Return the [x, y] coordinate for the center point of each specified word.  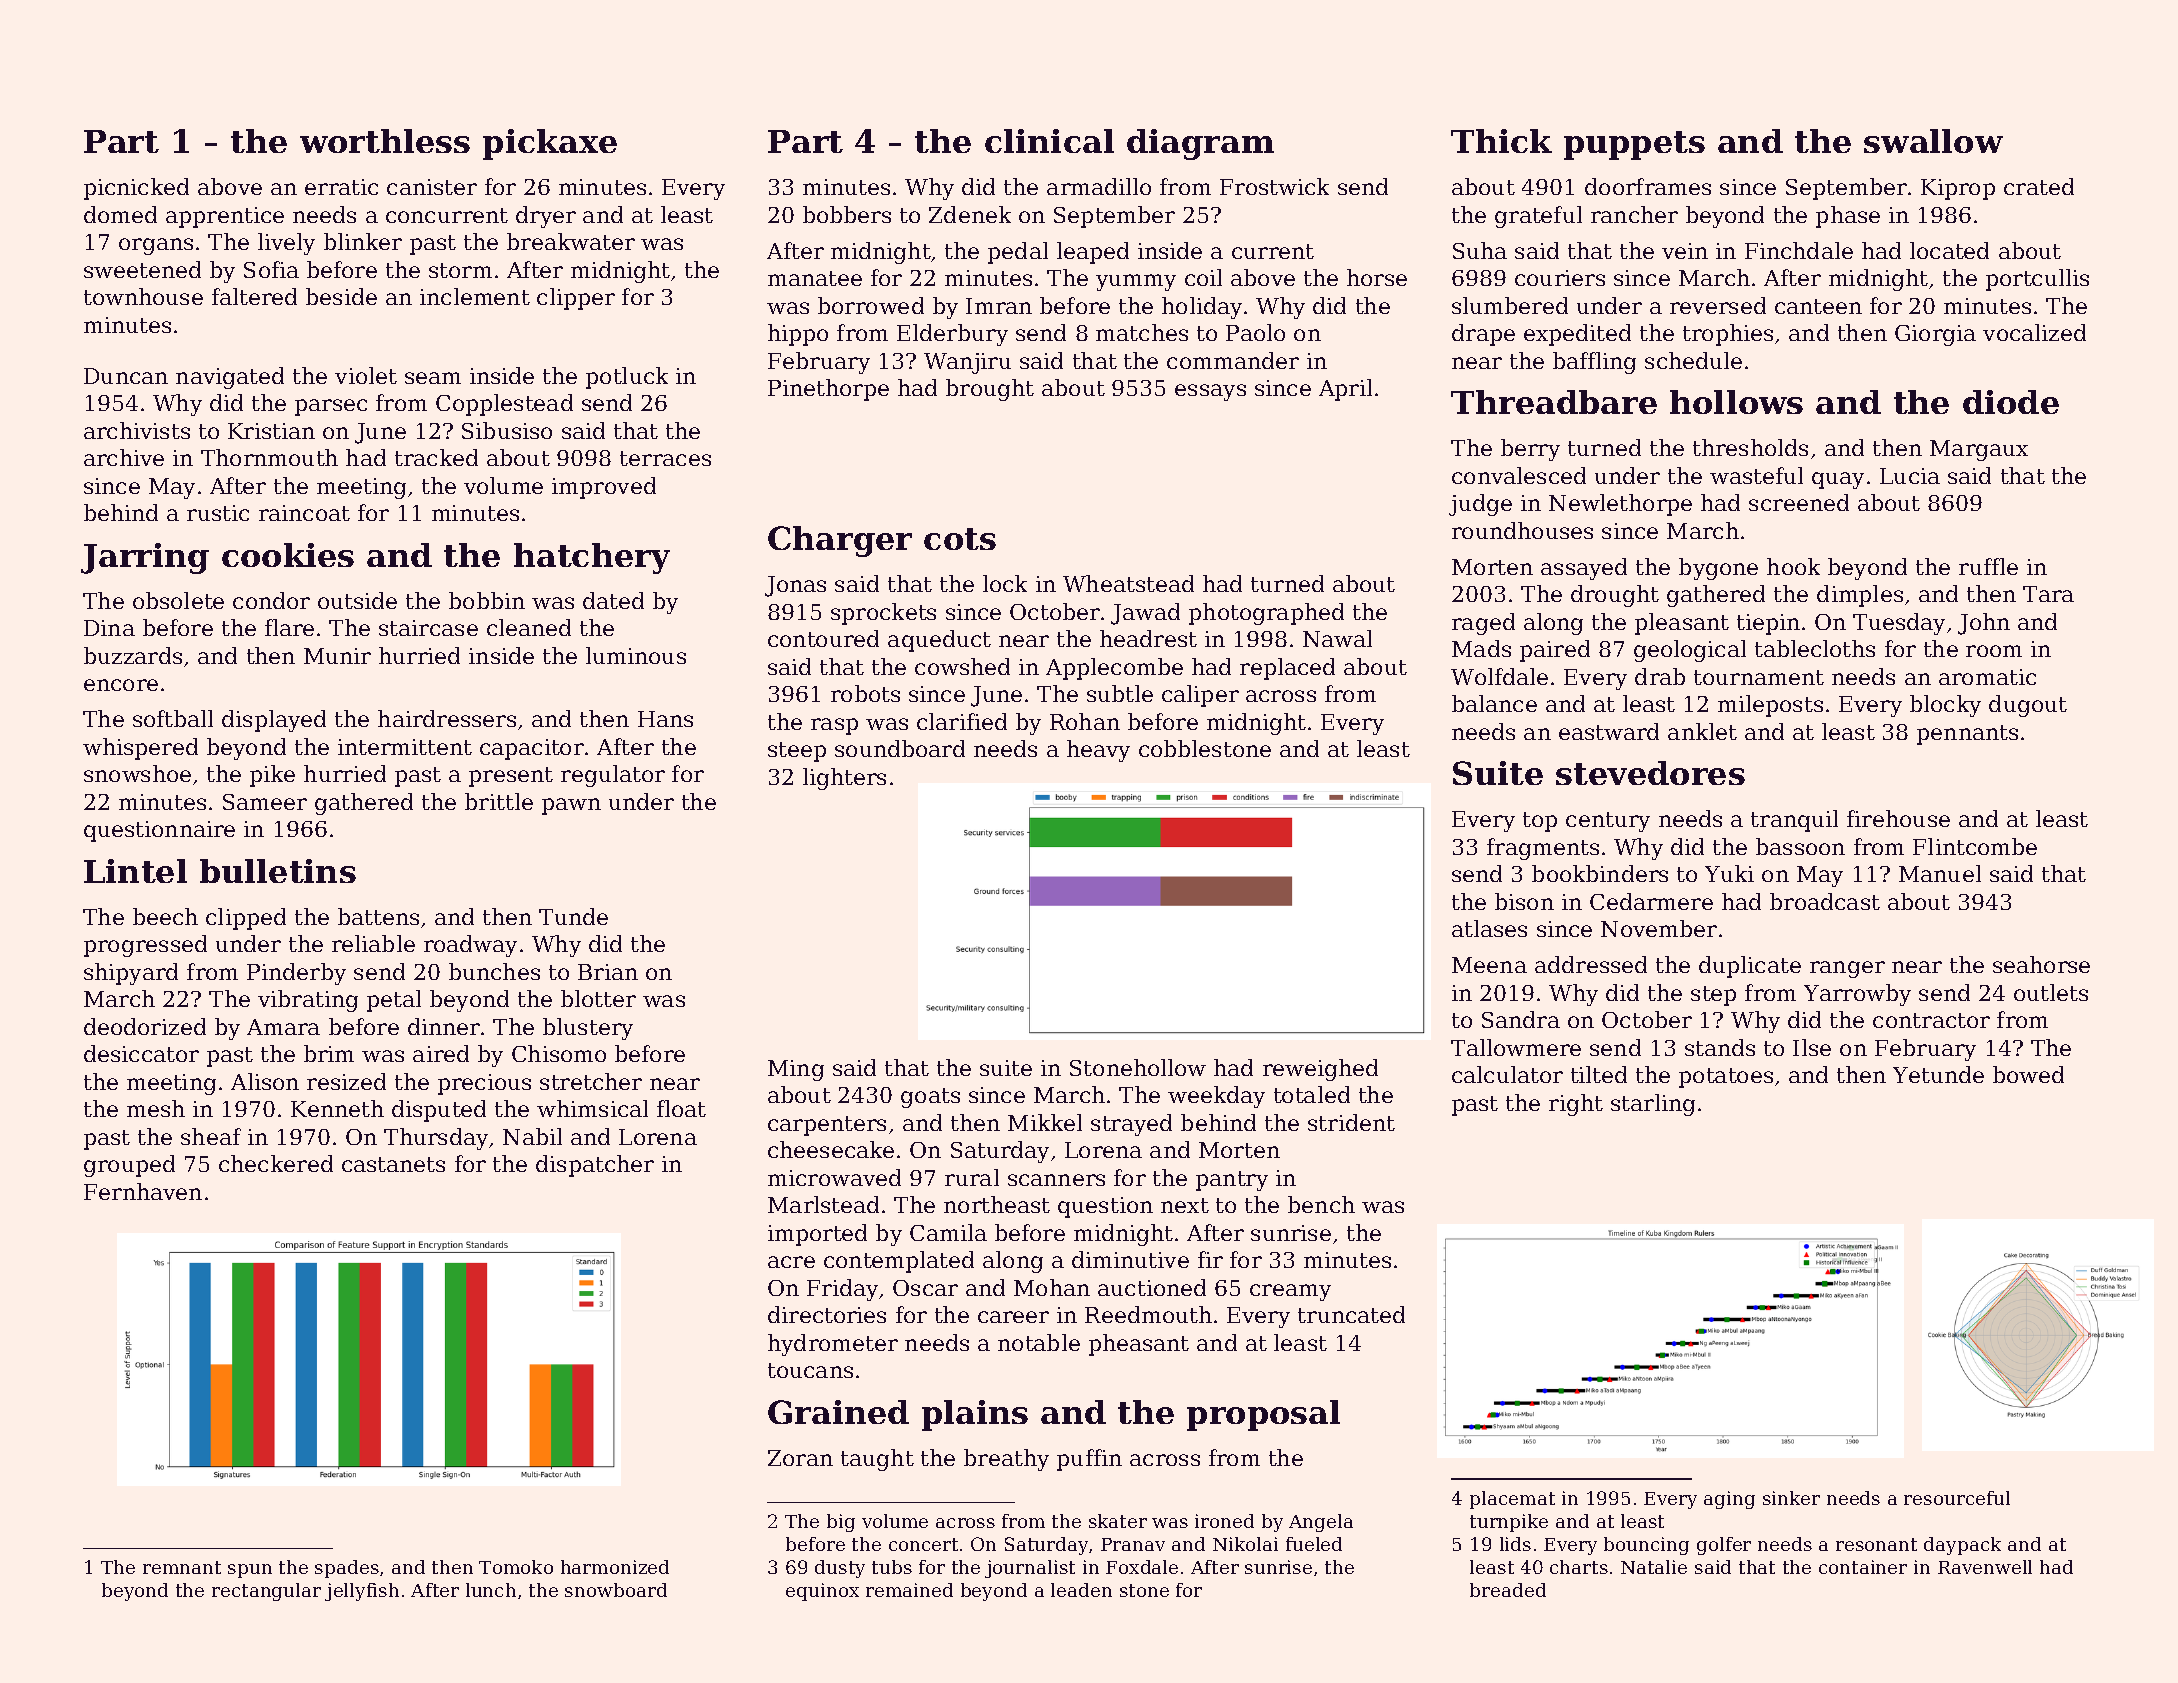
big [841, 1523]
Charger [840, 541]
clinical [1049, 141]
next [1185, 1205]
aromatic [1987, 677]
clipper [576, 299]
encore [121, 685]
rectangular [266, 1592]
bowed [2028, 1074]
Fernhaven [143, 1191]
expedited [1577, 335]
